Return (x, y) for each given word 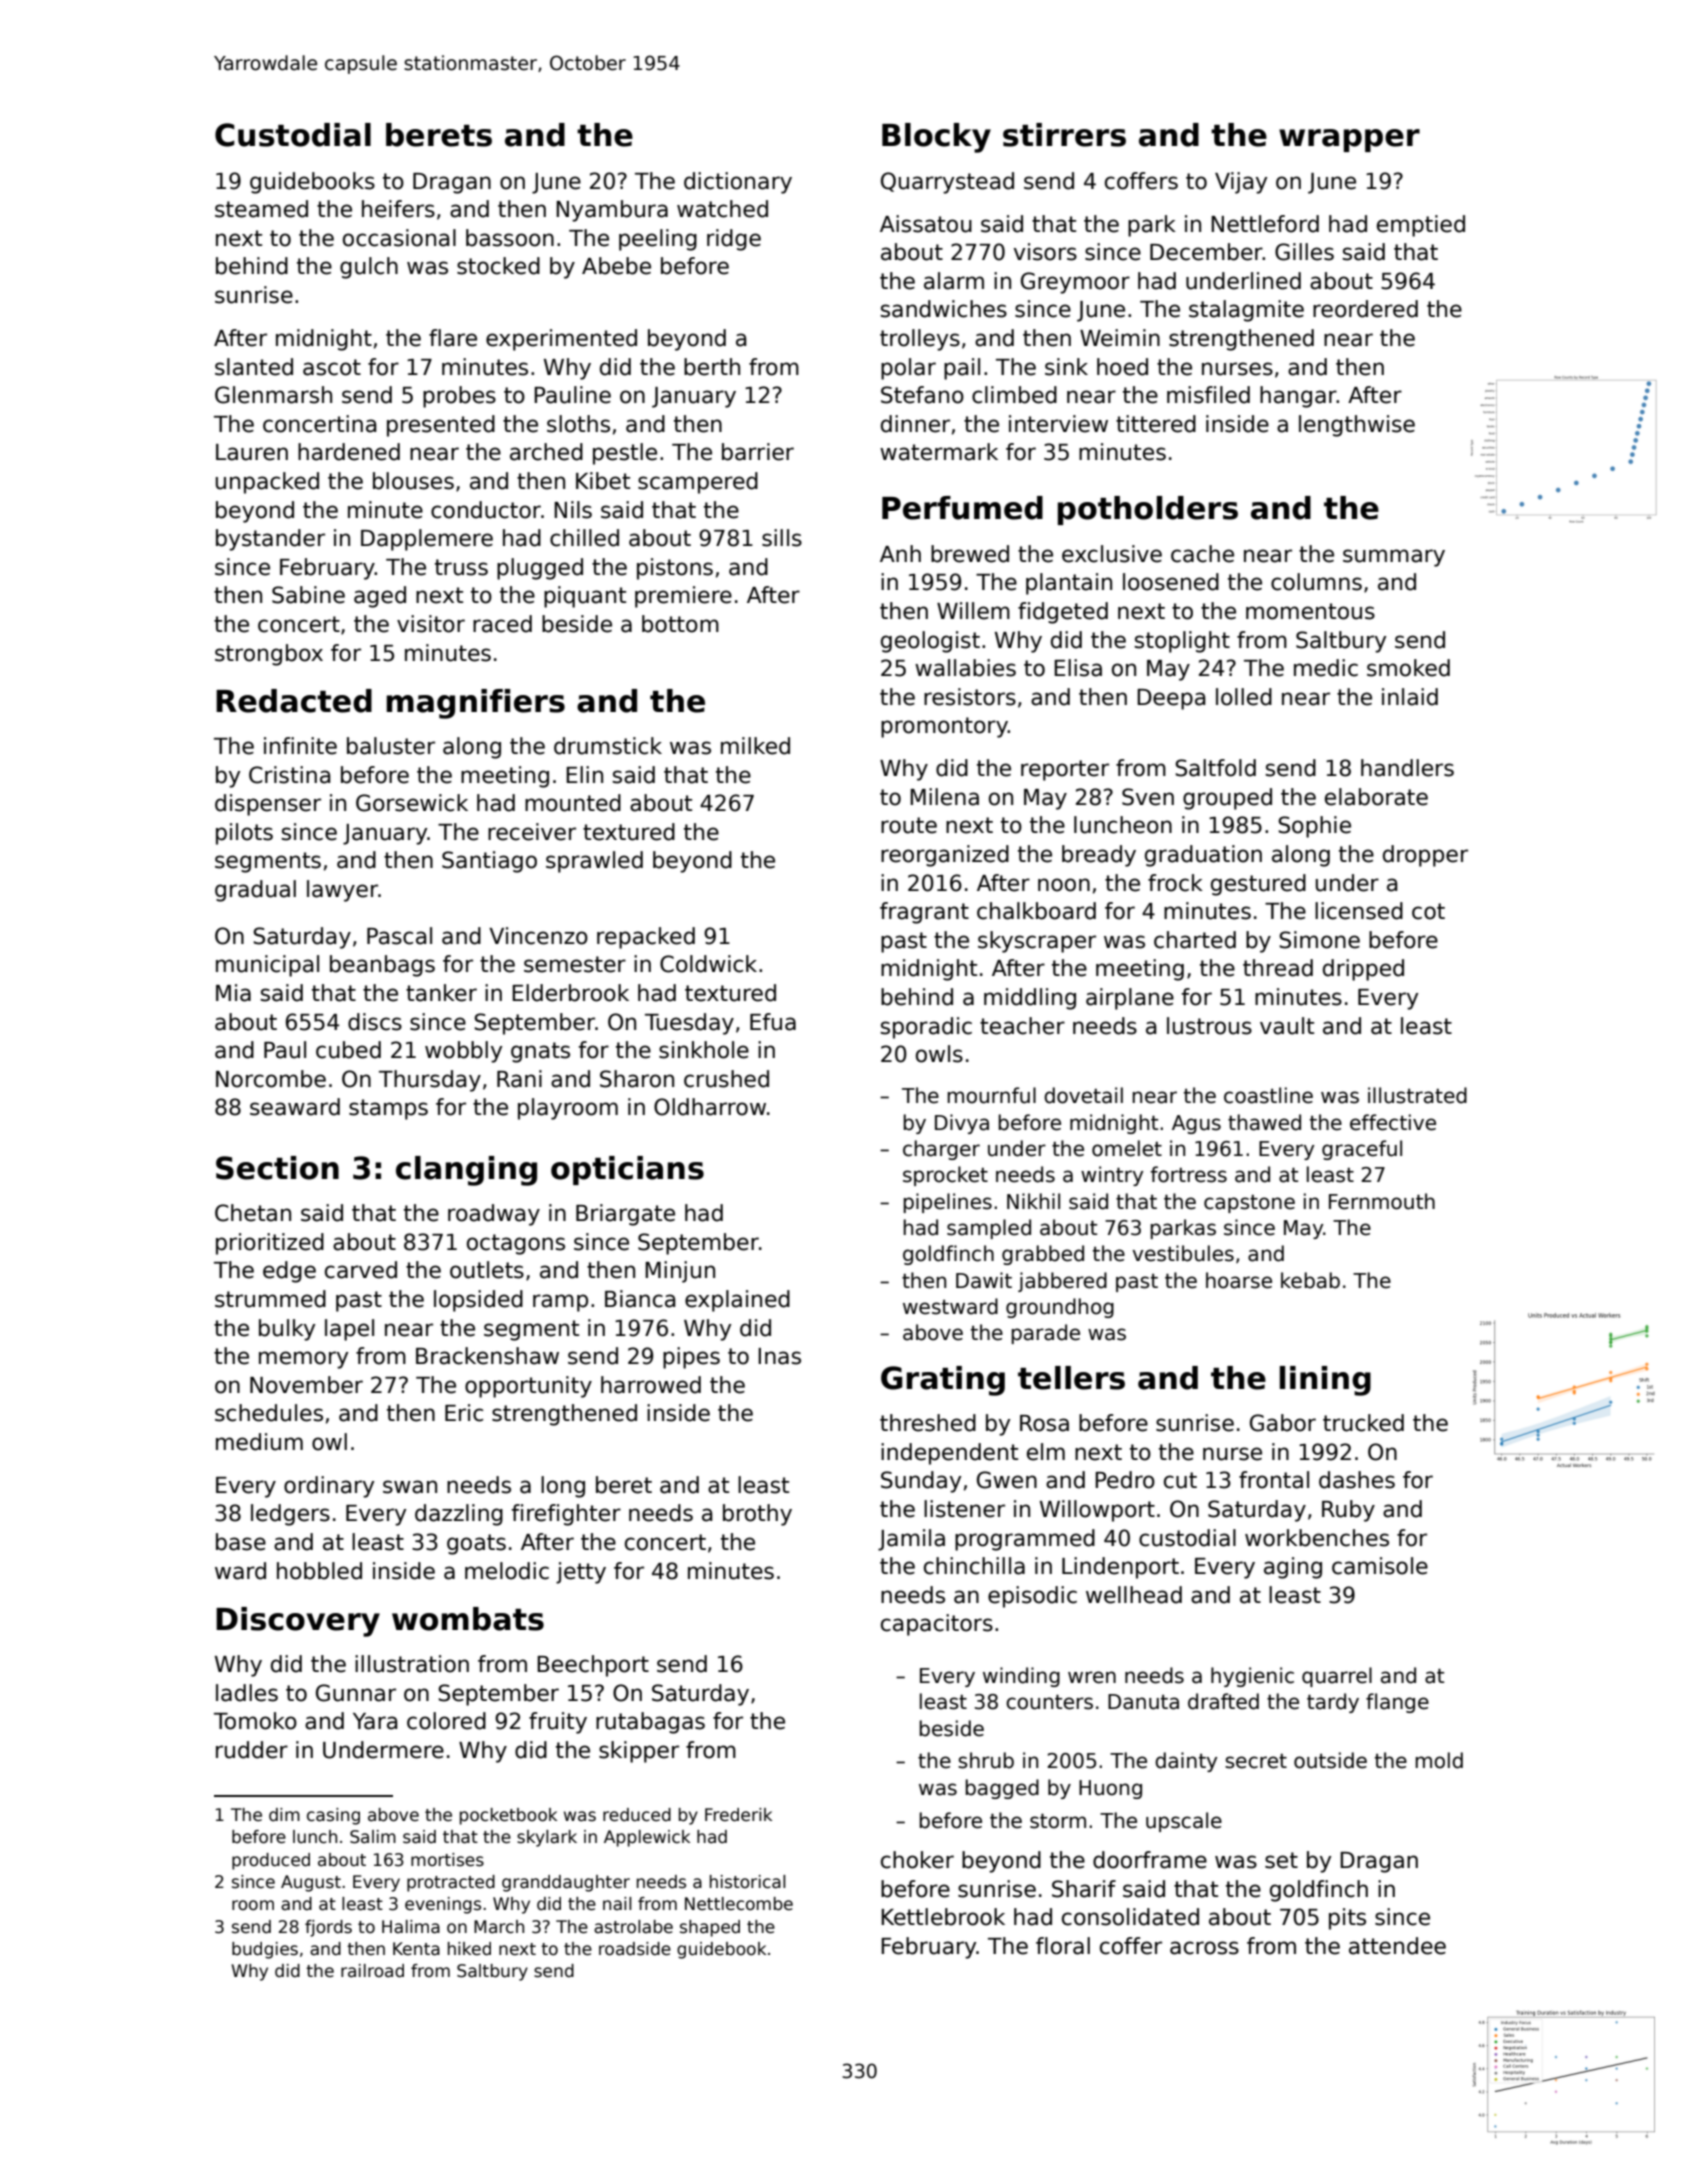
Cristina (290, 775)
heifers (398, 209)
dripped (1363, 970)
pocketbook (508, 1816)
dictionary (738, 183)
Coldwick (708, 964)
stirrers (1064, 135)
